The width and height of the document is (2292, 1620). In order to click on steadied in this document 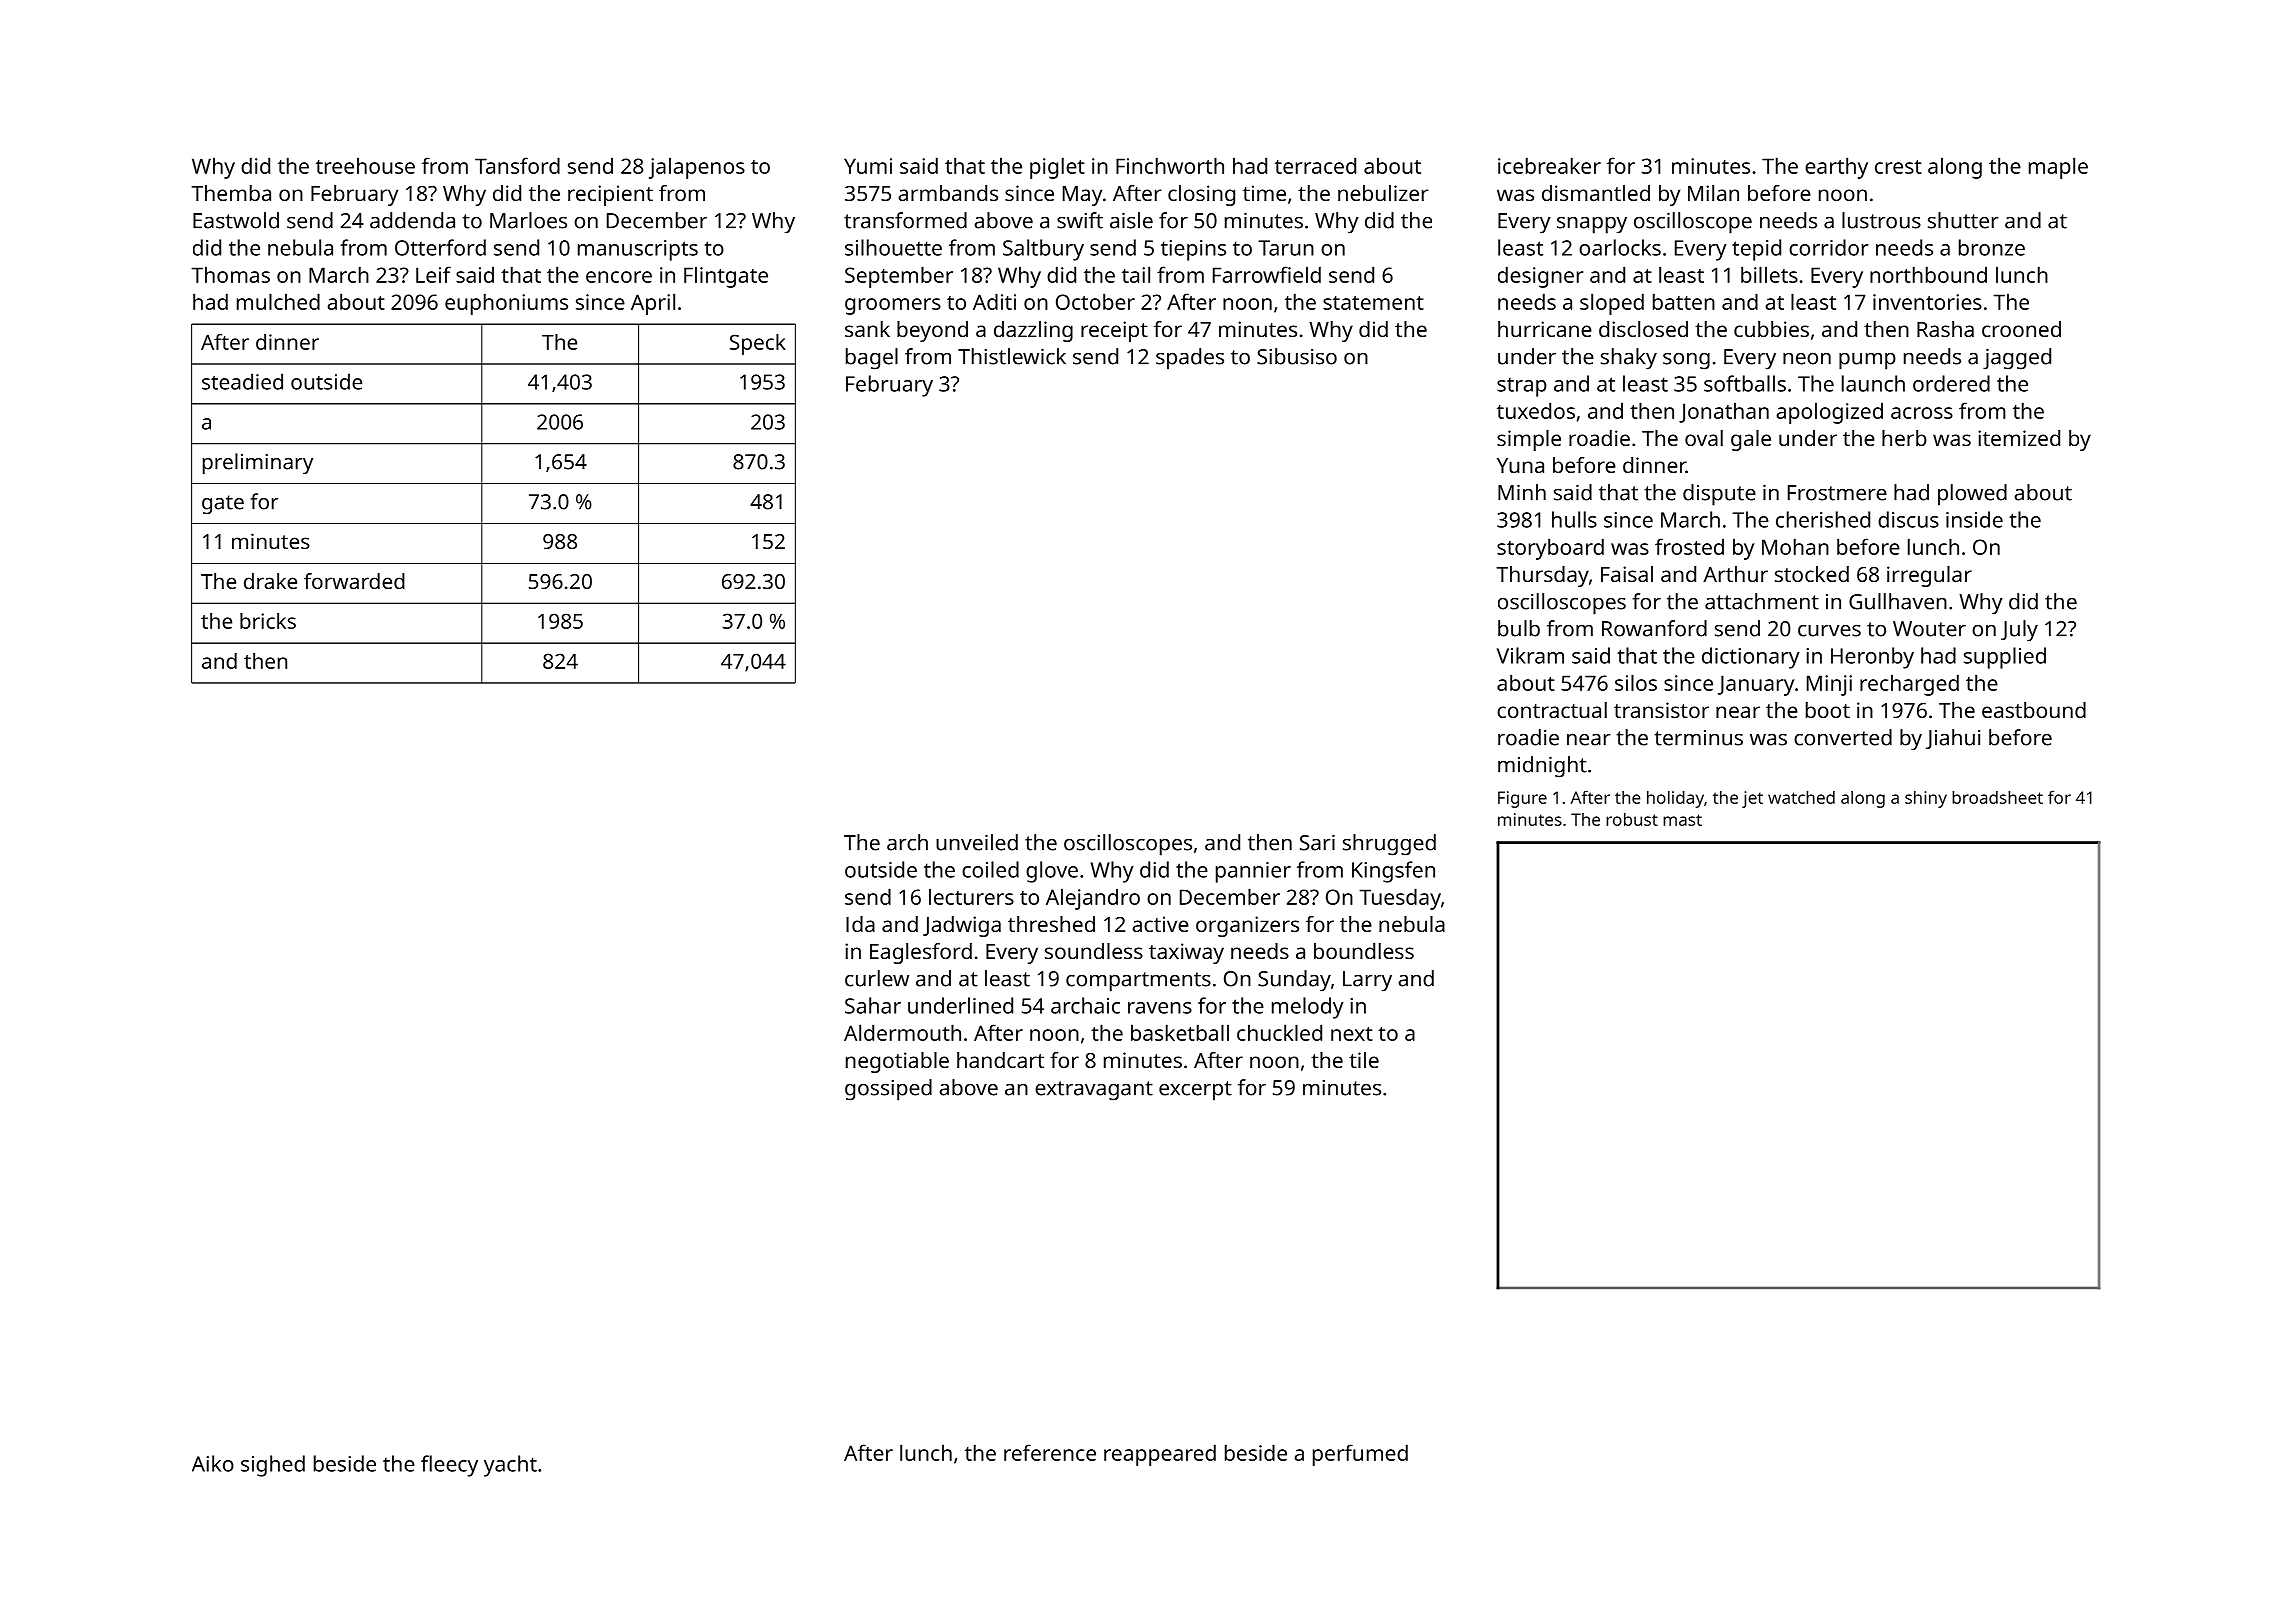, I will do `click(242, 381)`.
